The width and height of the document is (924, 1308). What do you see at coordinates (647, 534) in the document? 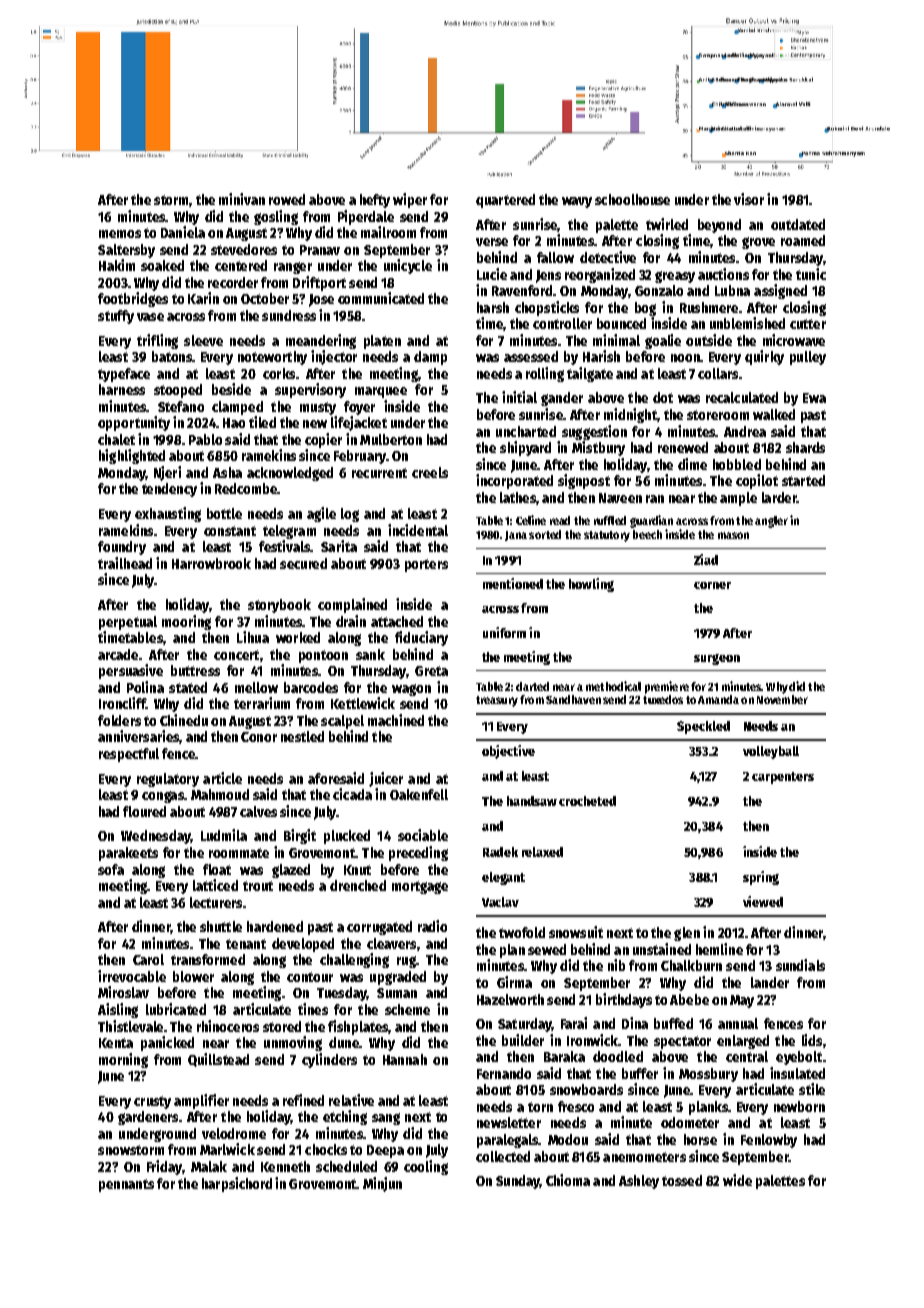
I see `beech` at bounding box center [647, 534].
